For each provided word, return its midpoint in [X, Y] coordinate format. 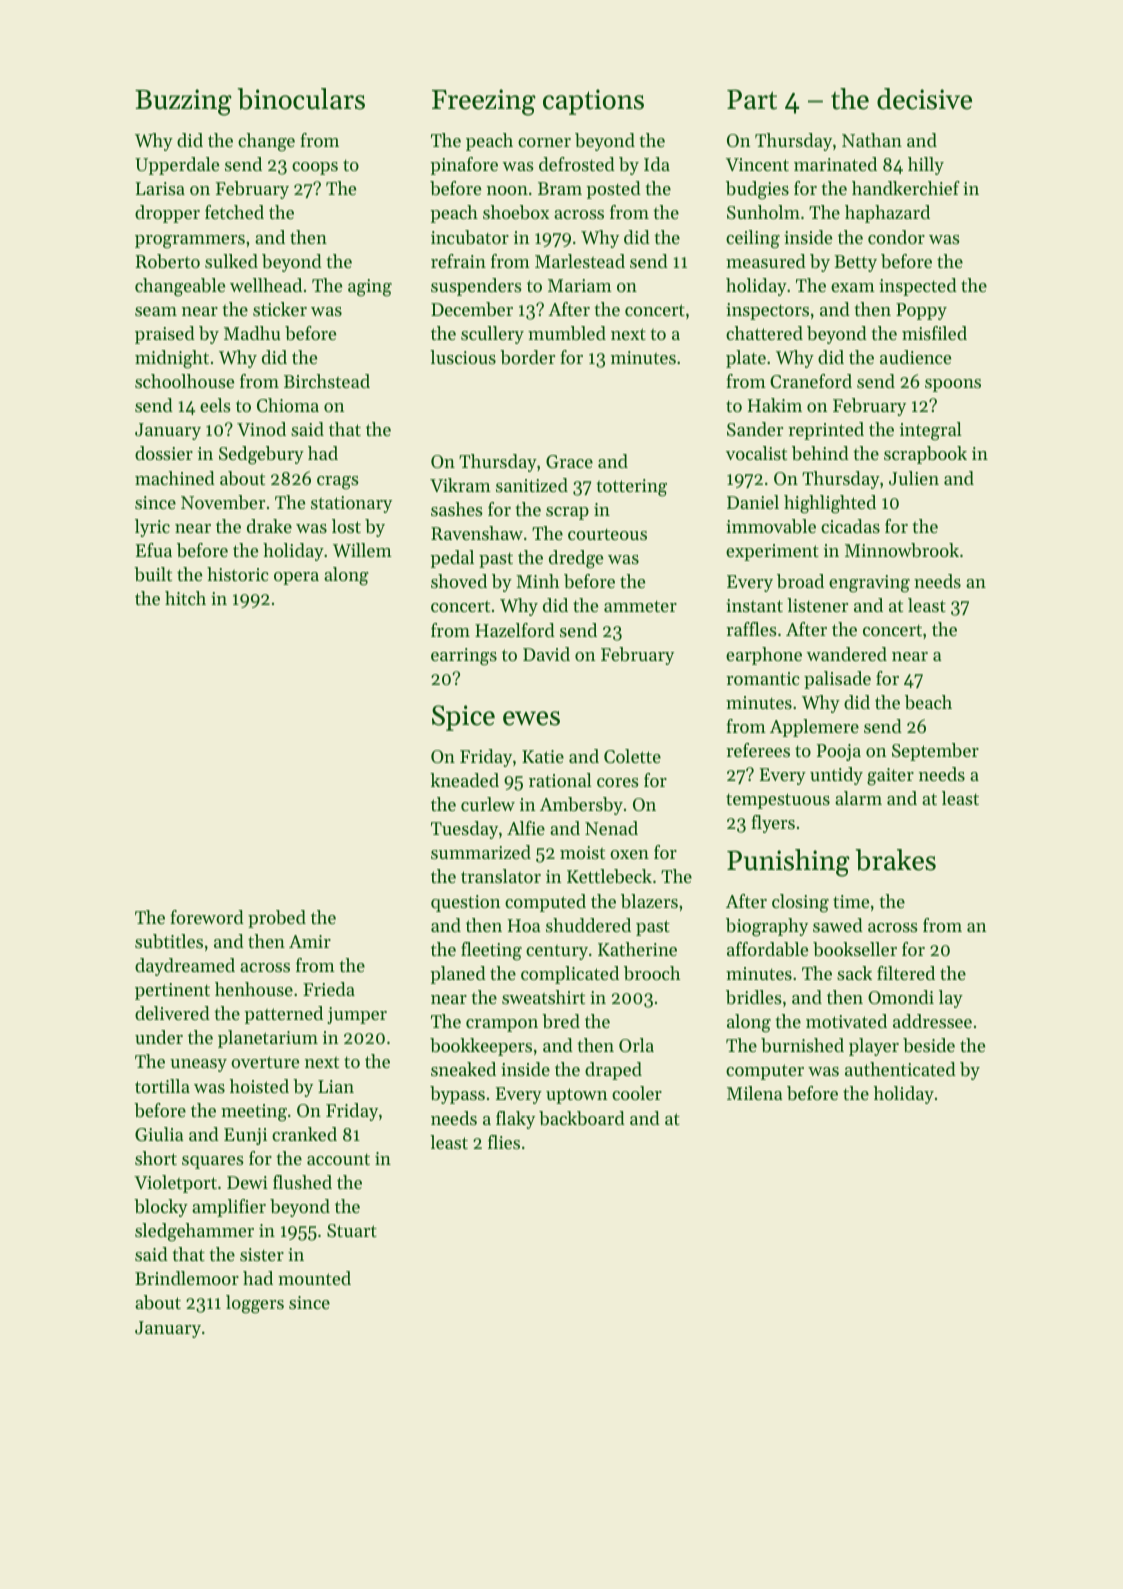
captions [593, 102]
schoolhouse [184, 381]
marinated [835, 164]
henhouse [254, 989]
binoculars [301, 99]
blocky [161, 1208]
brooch [652, 973]
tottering [631, 488]
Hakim [775, 405]
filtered [906, 973]
